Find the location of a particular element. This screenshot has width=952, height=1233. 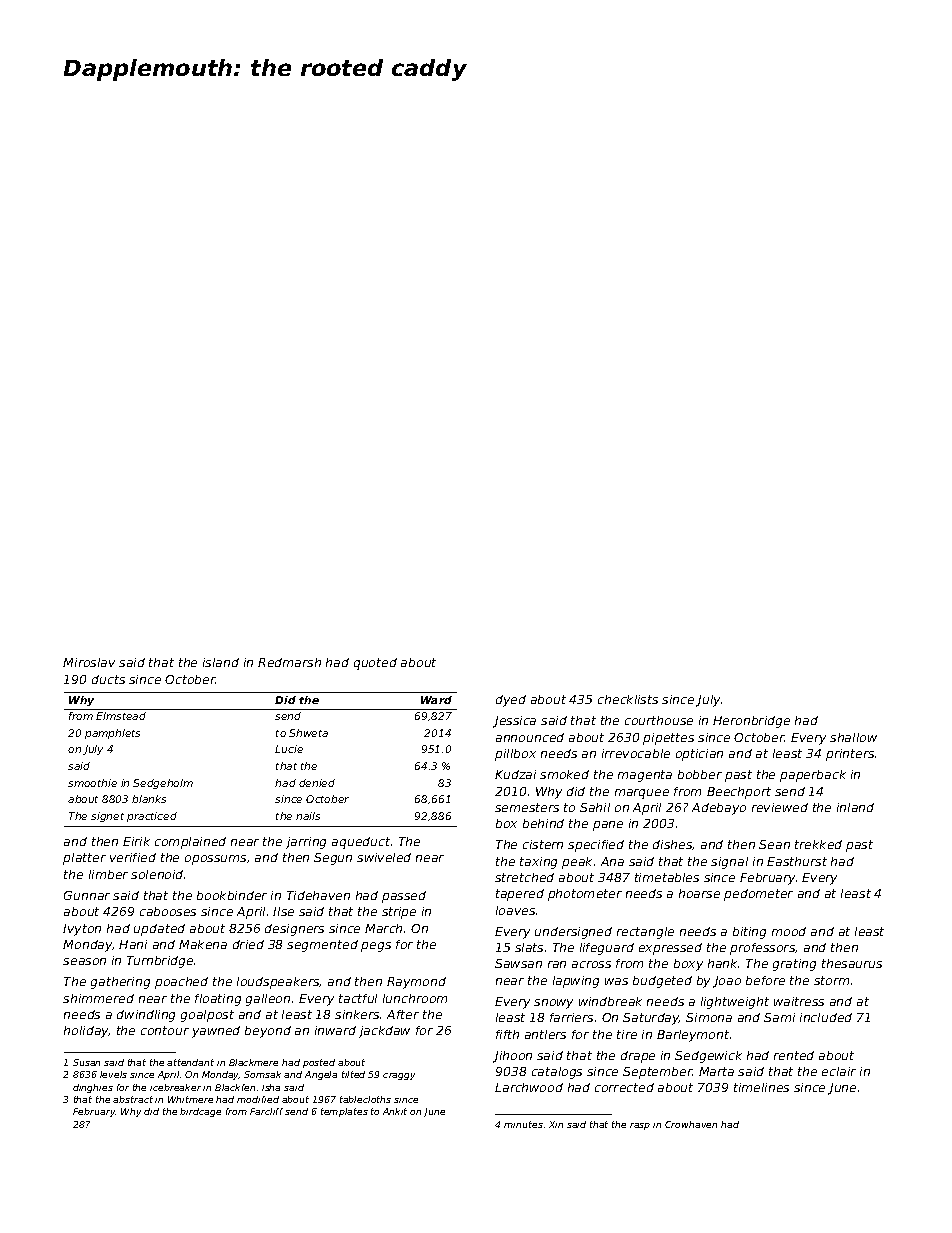

paperback is located at coordinates (813, 776).
